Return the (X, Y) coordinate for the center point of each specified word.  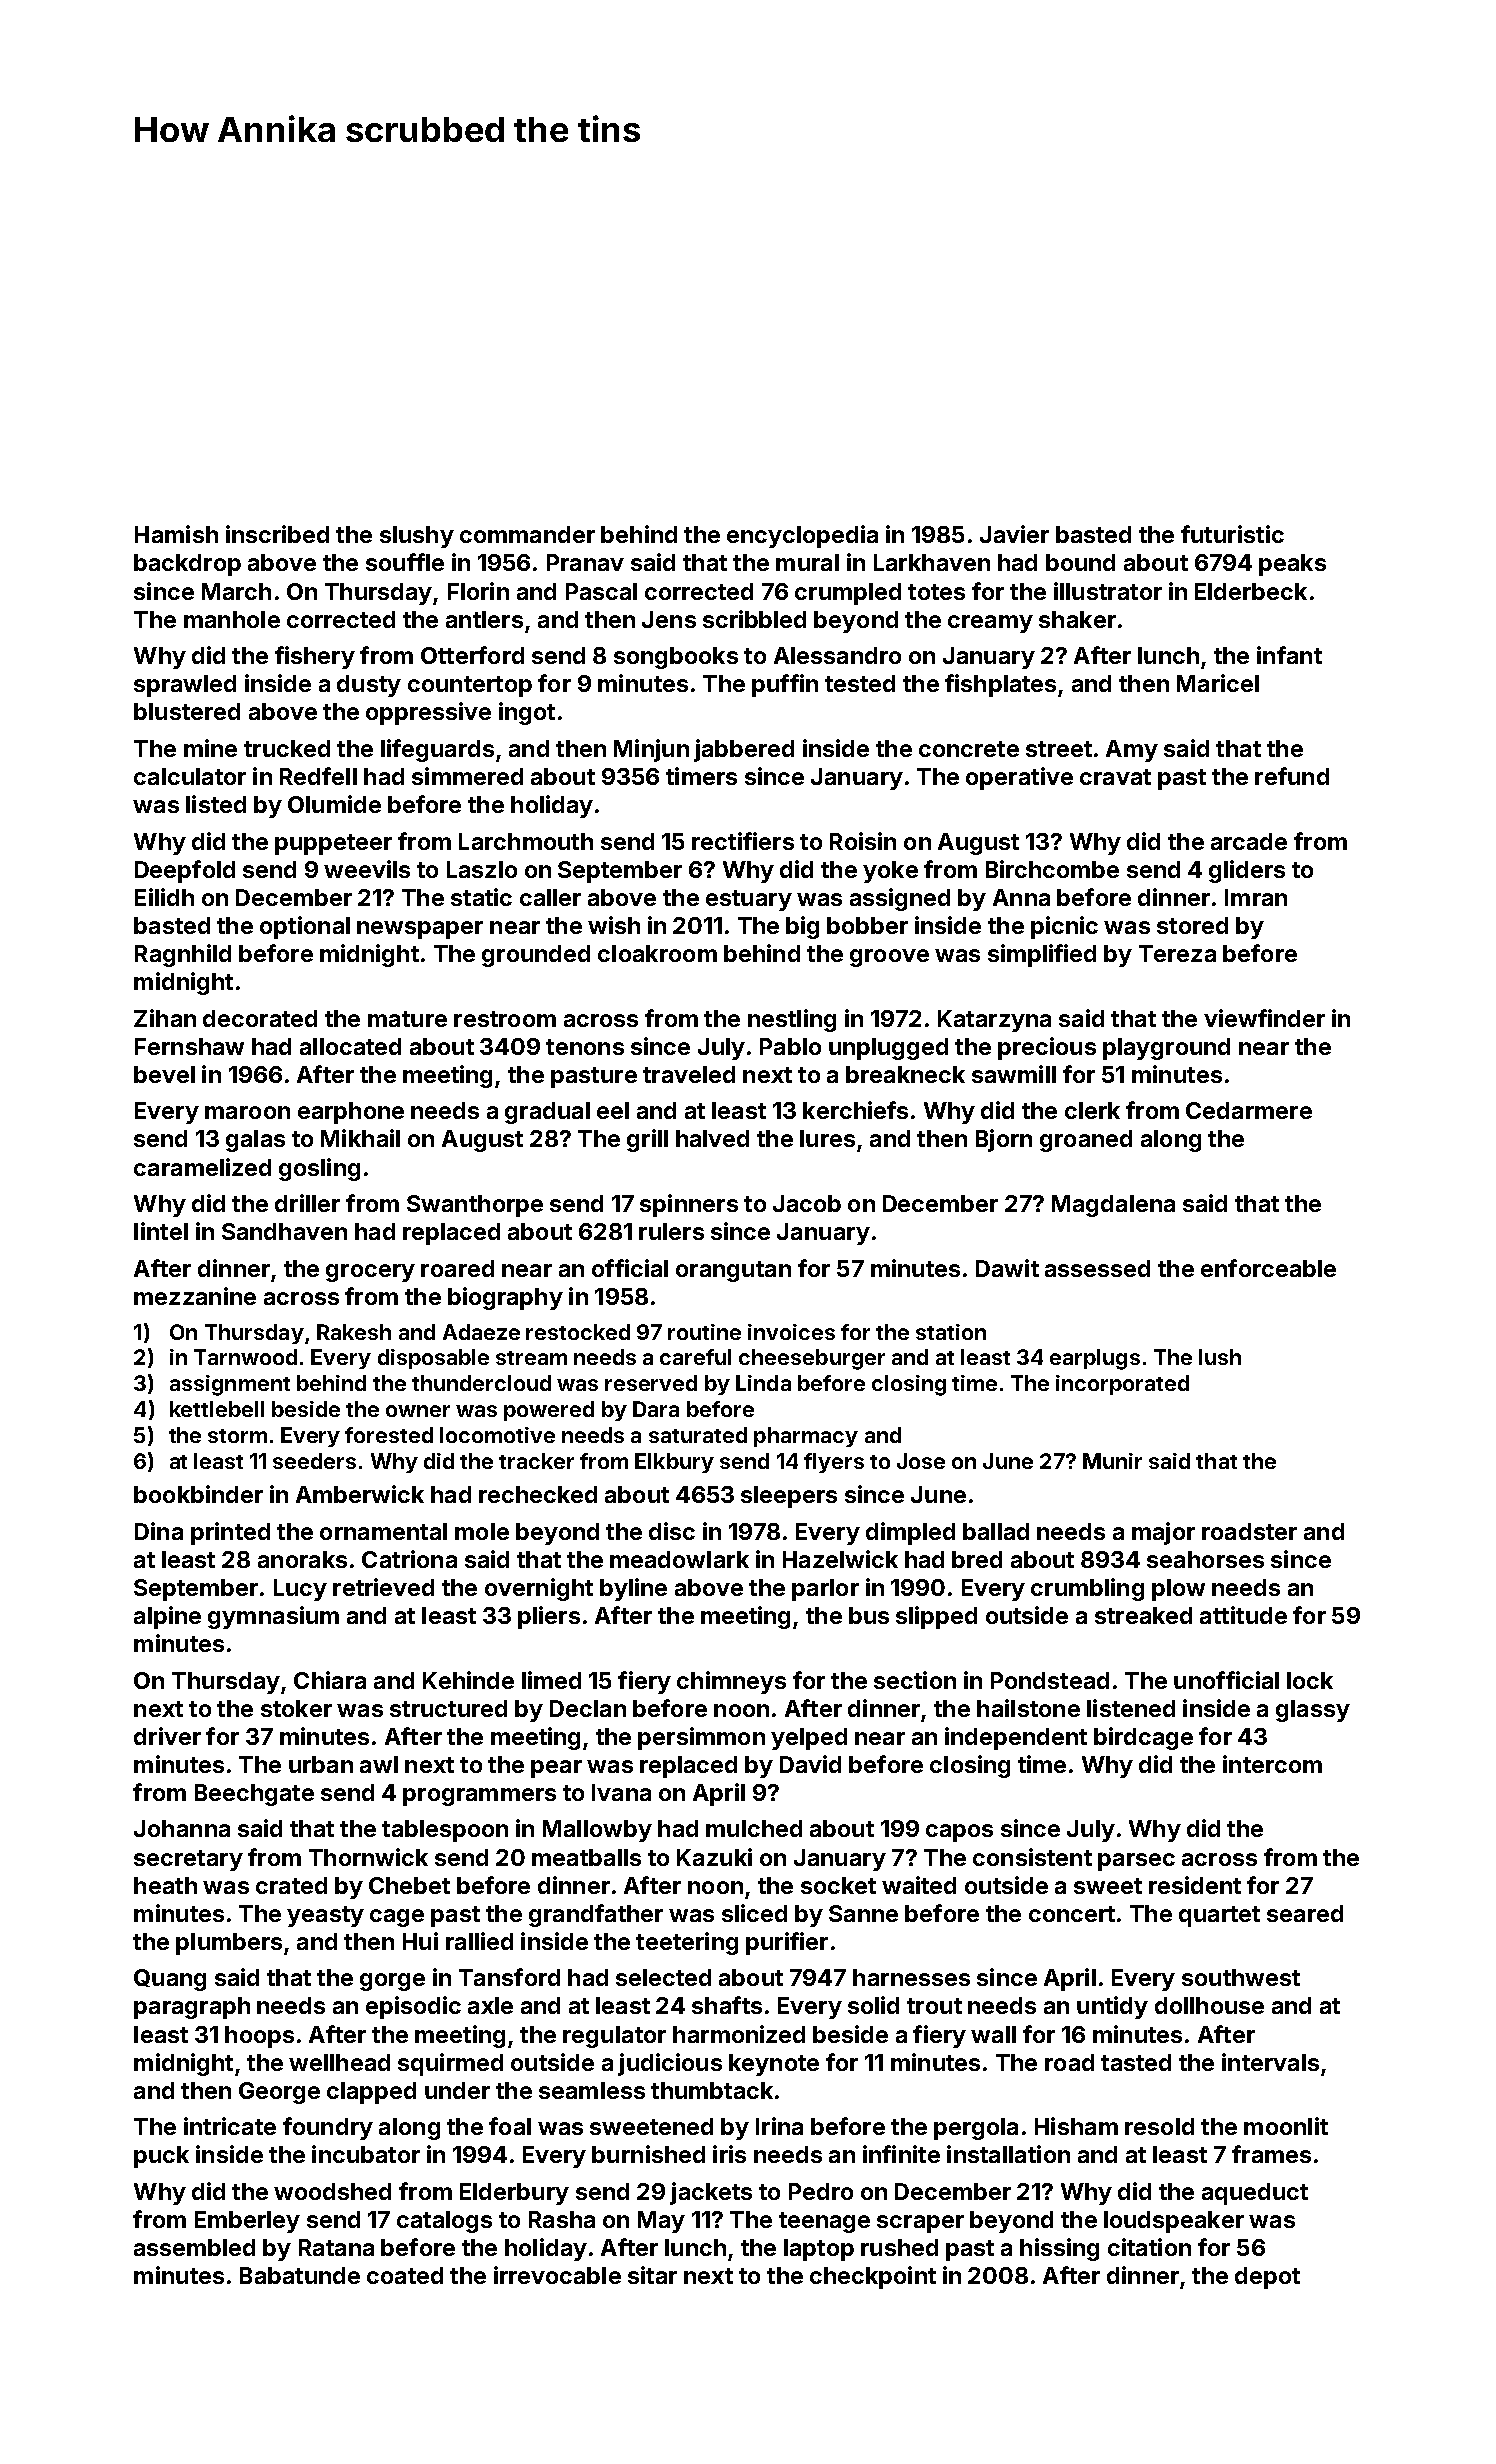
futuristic (1232, 534)
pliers (549, 1617)
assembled (194, 2247)
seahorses (1205, 1559)
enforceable (1268, 1268)
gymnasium (273, 1617)
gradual (547, 1113)
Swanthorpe (475, 1206)
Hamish (176, 534)
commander (527, 534)
